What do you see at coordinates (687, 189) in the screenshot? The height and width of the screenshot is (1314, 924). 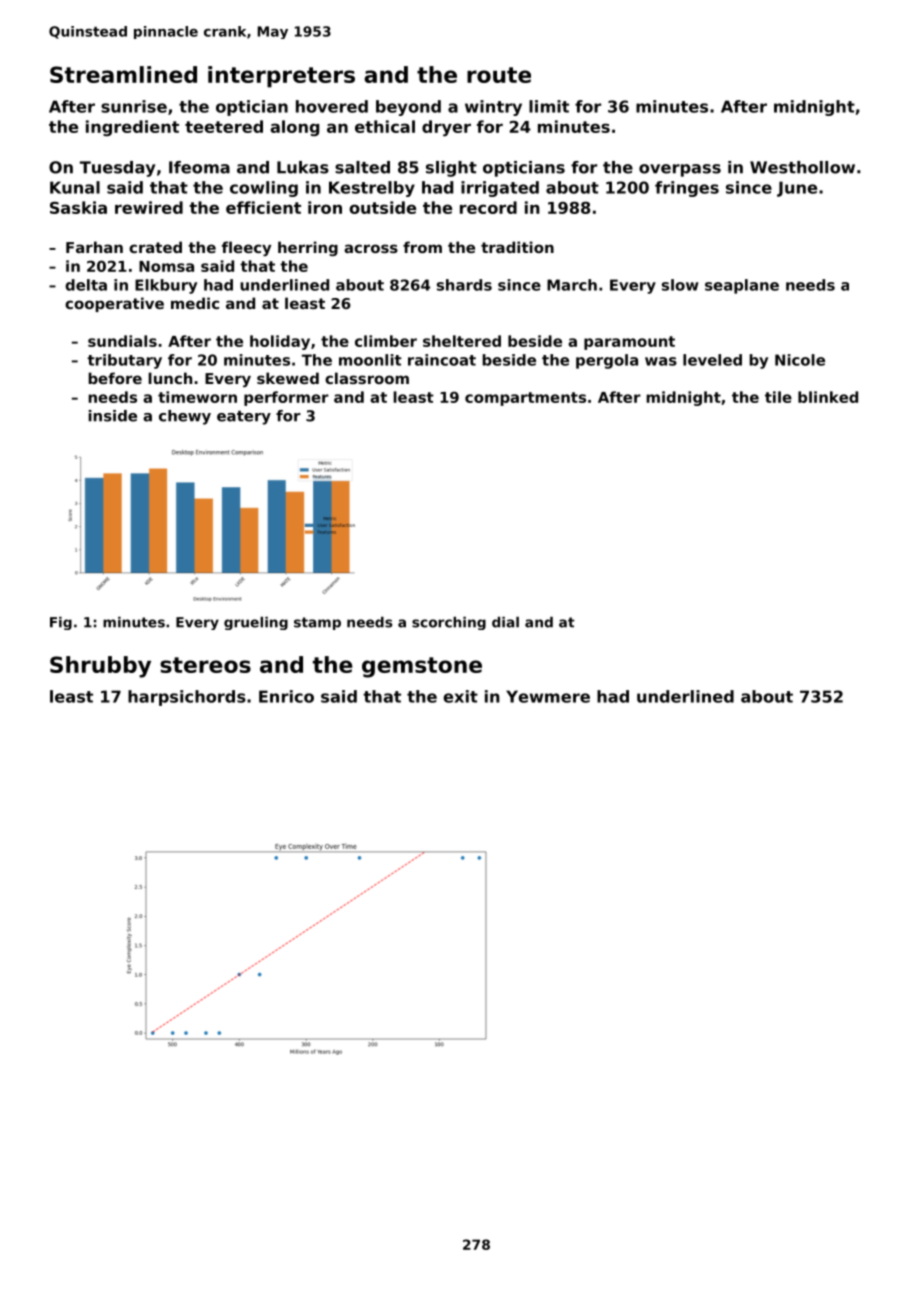 I see `fringes` at bounding box center [687, 189].
